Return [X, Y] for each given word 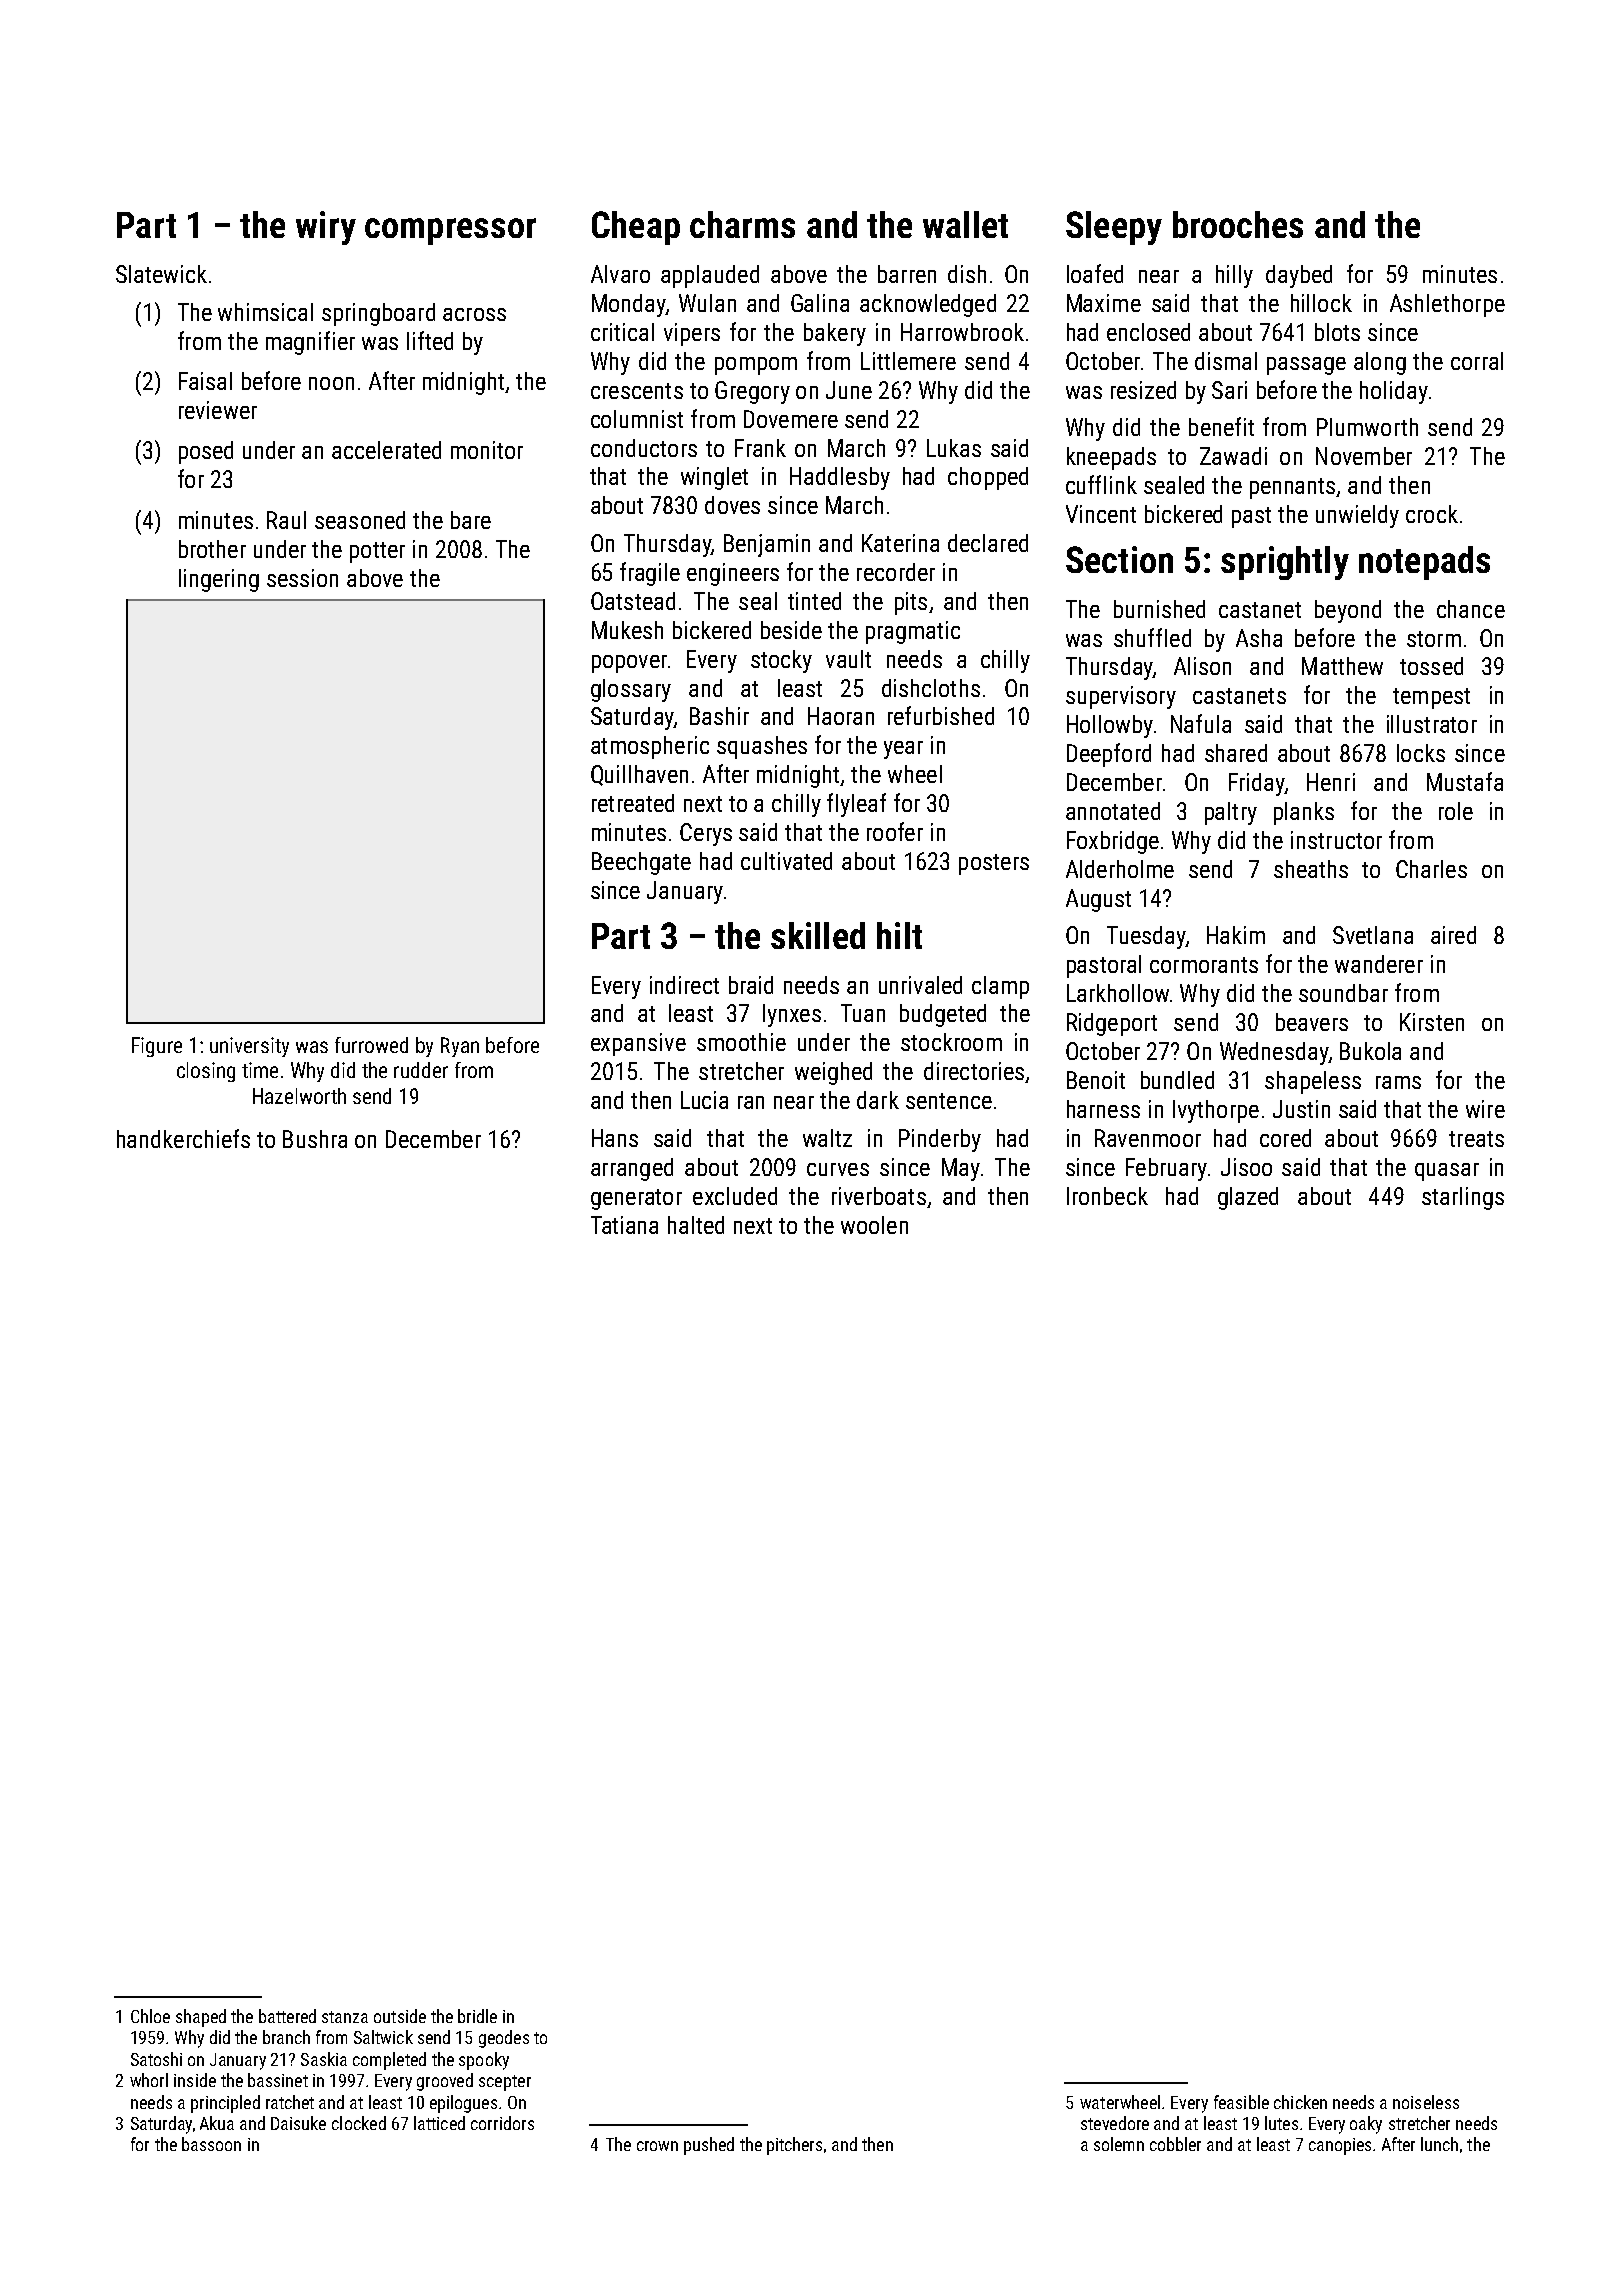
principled [225, 2104]
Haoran [841, 716]
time [260, 1070]
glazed [1248, 1198]
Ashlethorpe [1447, 305]
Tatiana [624, 1225]
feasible [1241, 2102]
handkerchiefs [183, 1138]
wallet [965, 224]
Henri [1331, 782]
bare [471, 520]
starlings [1463, 1198]
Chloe [150, 2016]
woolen [874, 1225]
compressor [450, 231]
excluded [735, 1196]
